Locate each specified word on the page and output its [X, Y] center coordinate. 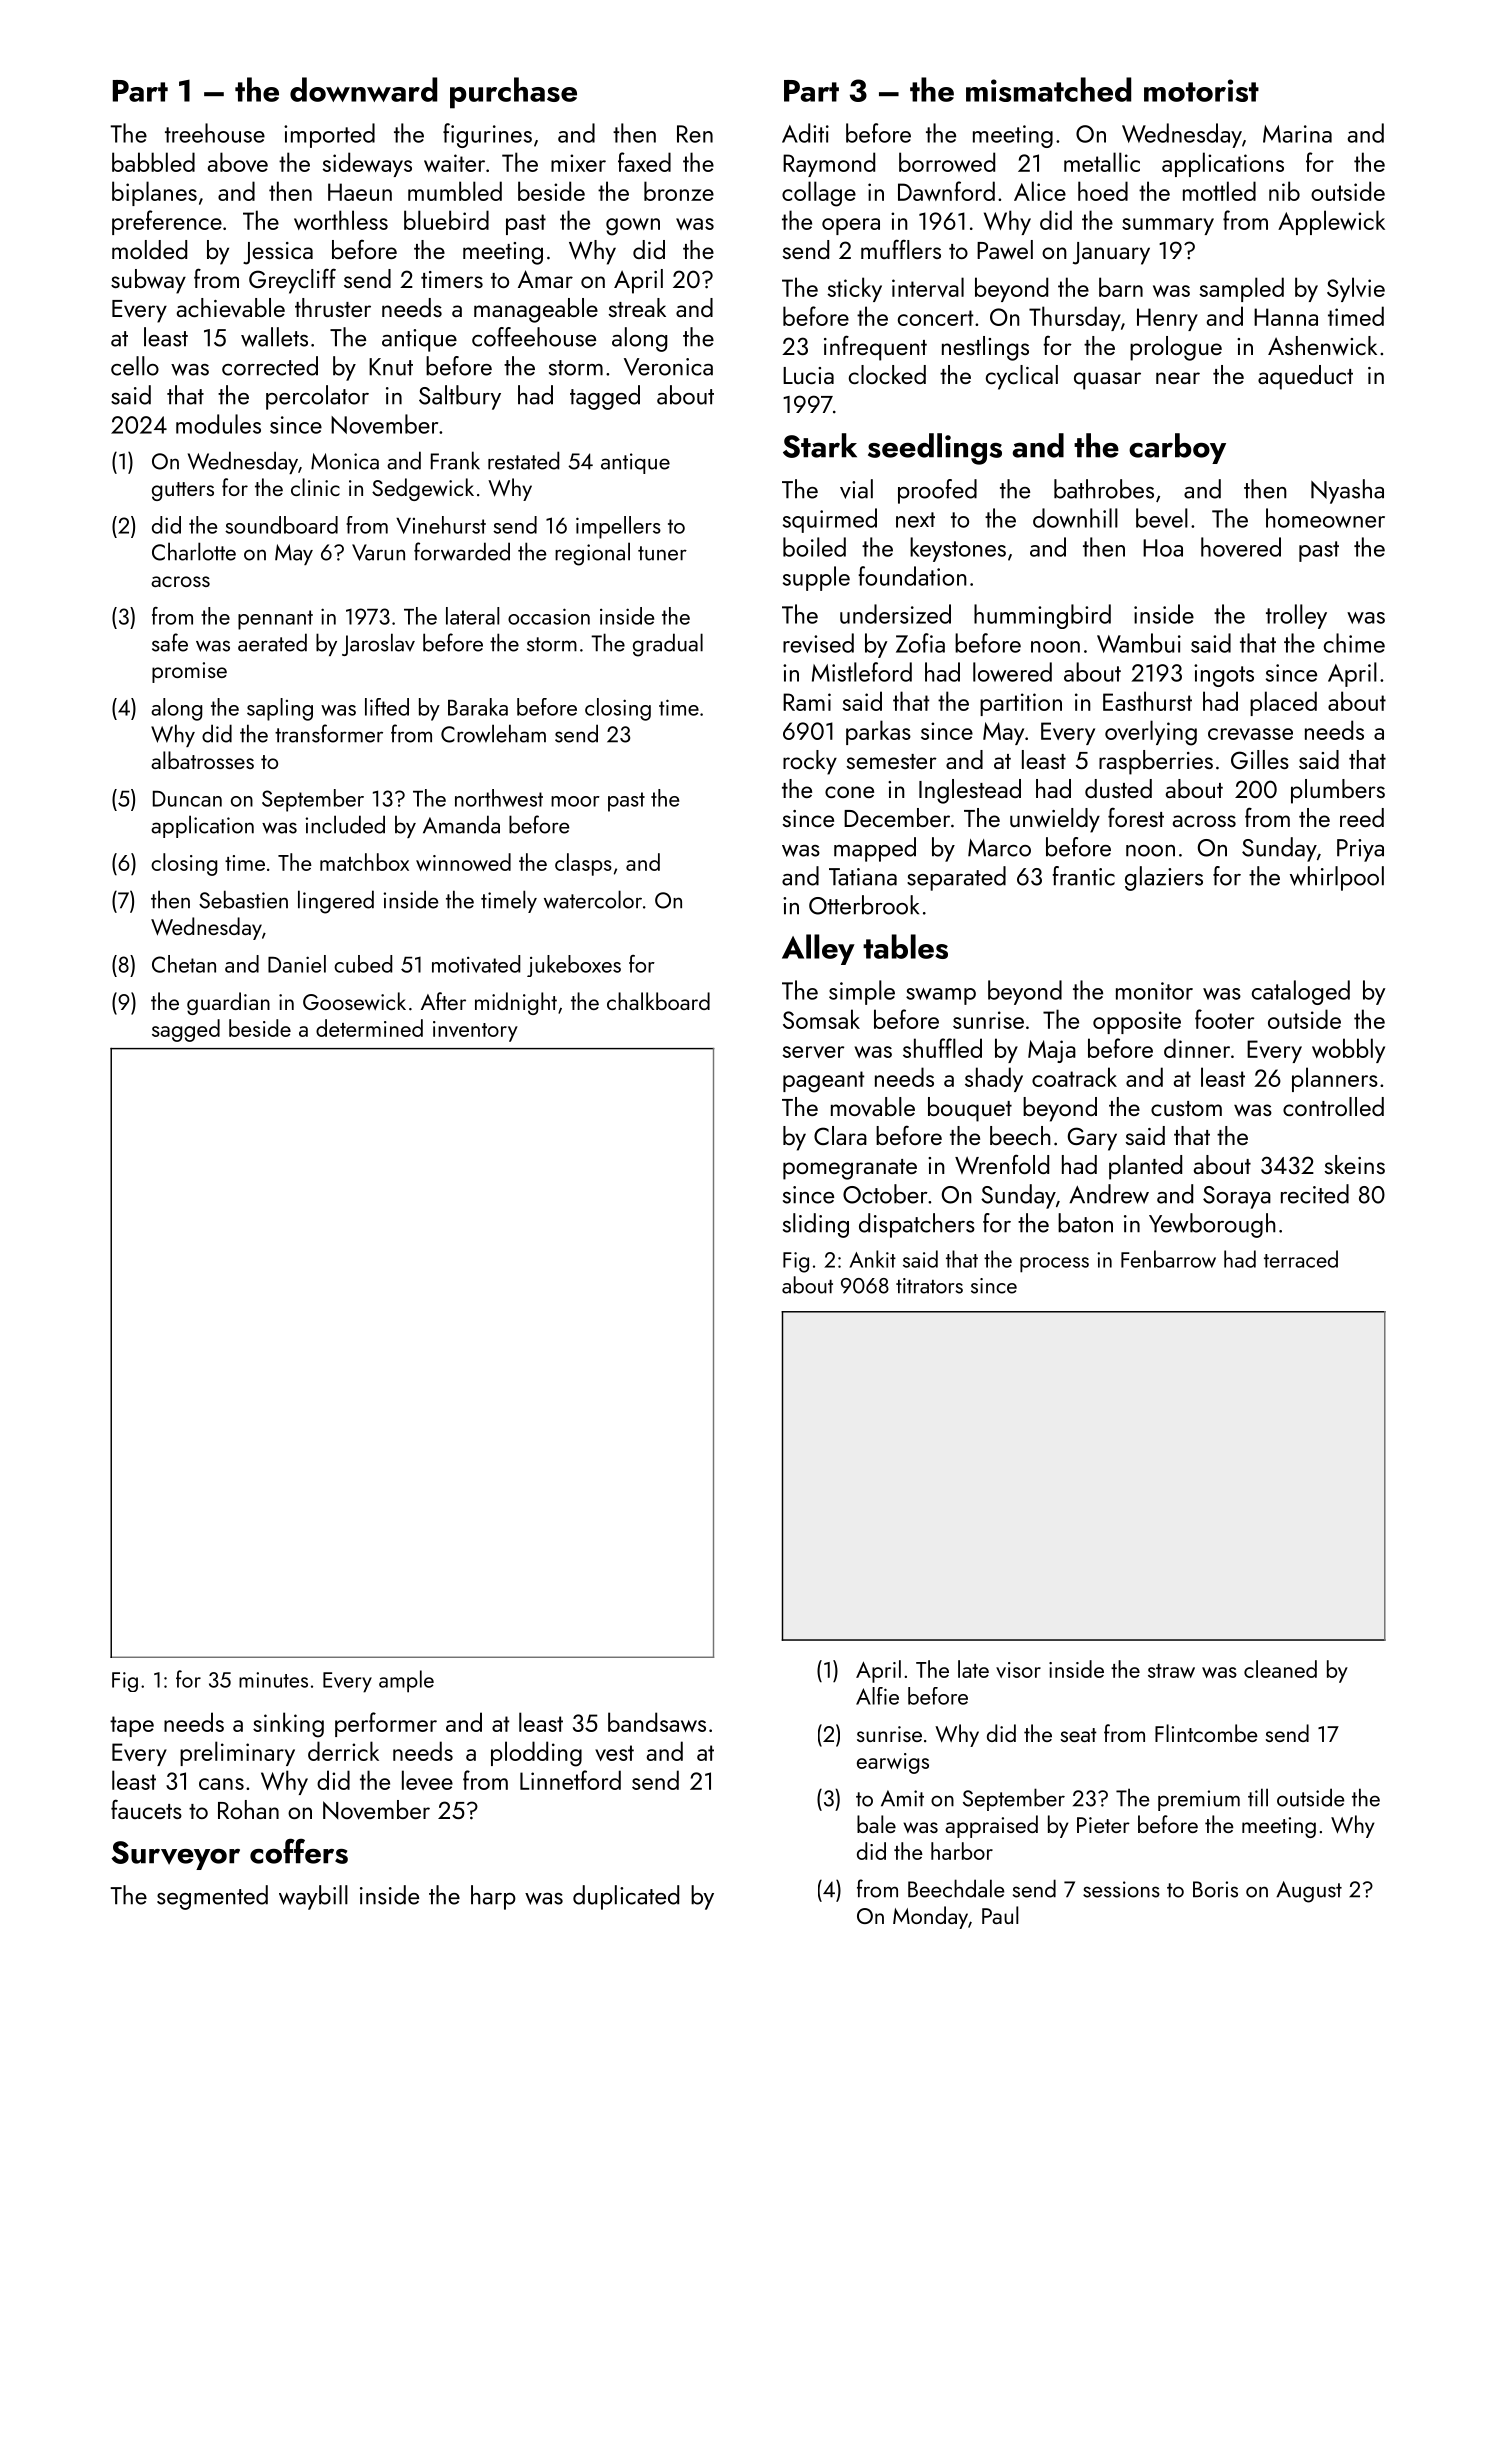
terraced [1301, 1259]
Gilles [1260, 759]
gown [633, 227]
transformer [329, 733]
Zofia [920, 643]
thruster [333, 307]
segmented [212, 1897]
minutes [273, 1680]
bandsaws [657, 1722]
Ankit [872, 1259]
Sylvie [1356, 289]
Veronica [668, 367]
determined [369, 1028]
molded [149, 249]
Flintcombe [1206, 1733]
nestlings [985, 348]
